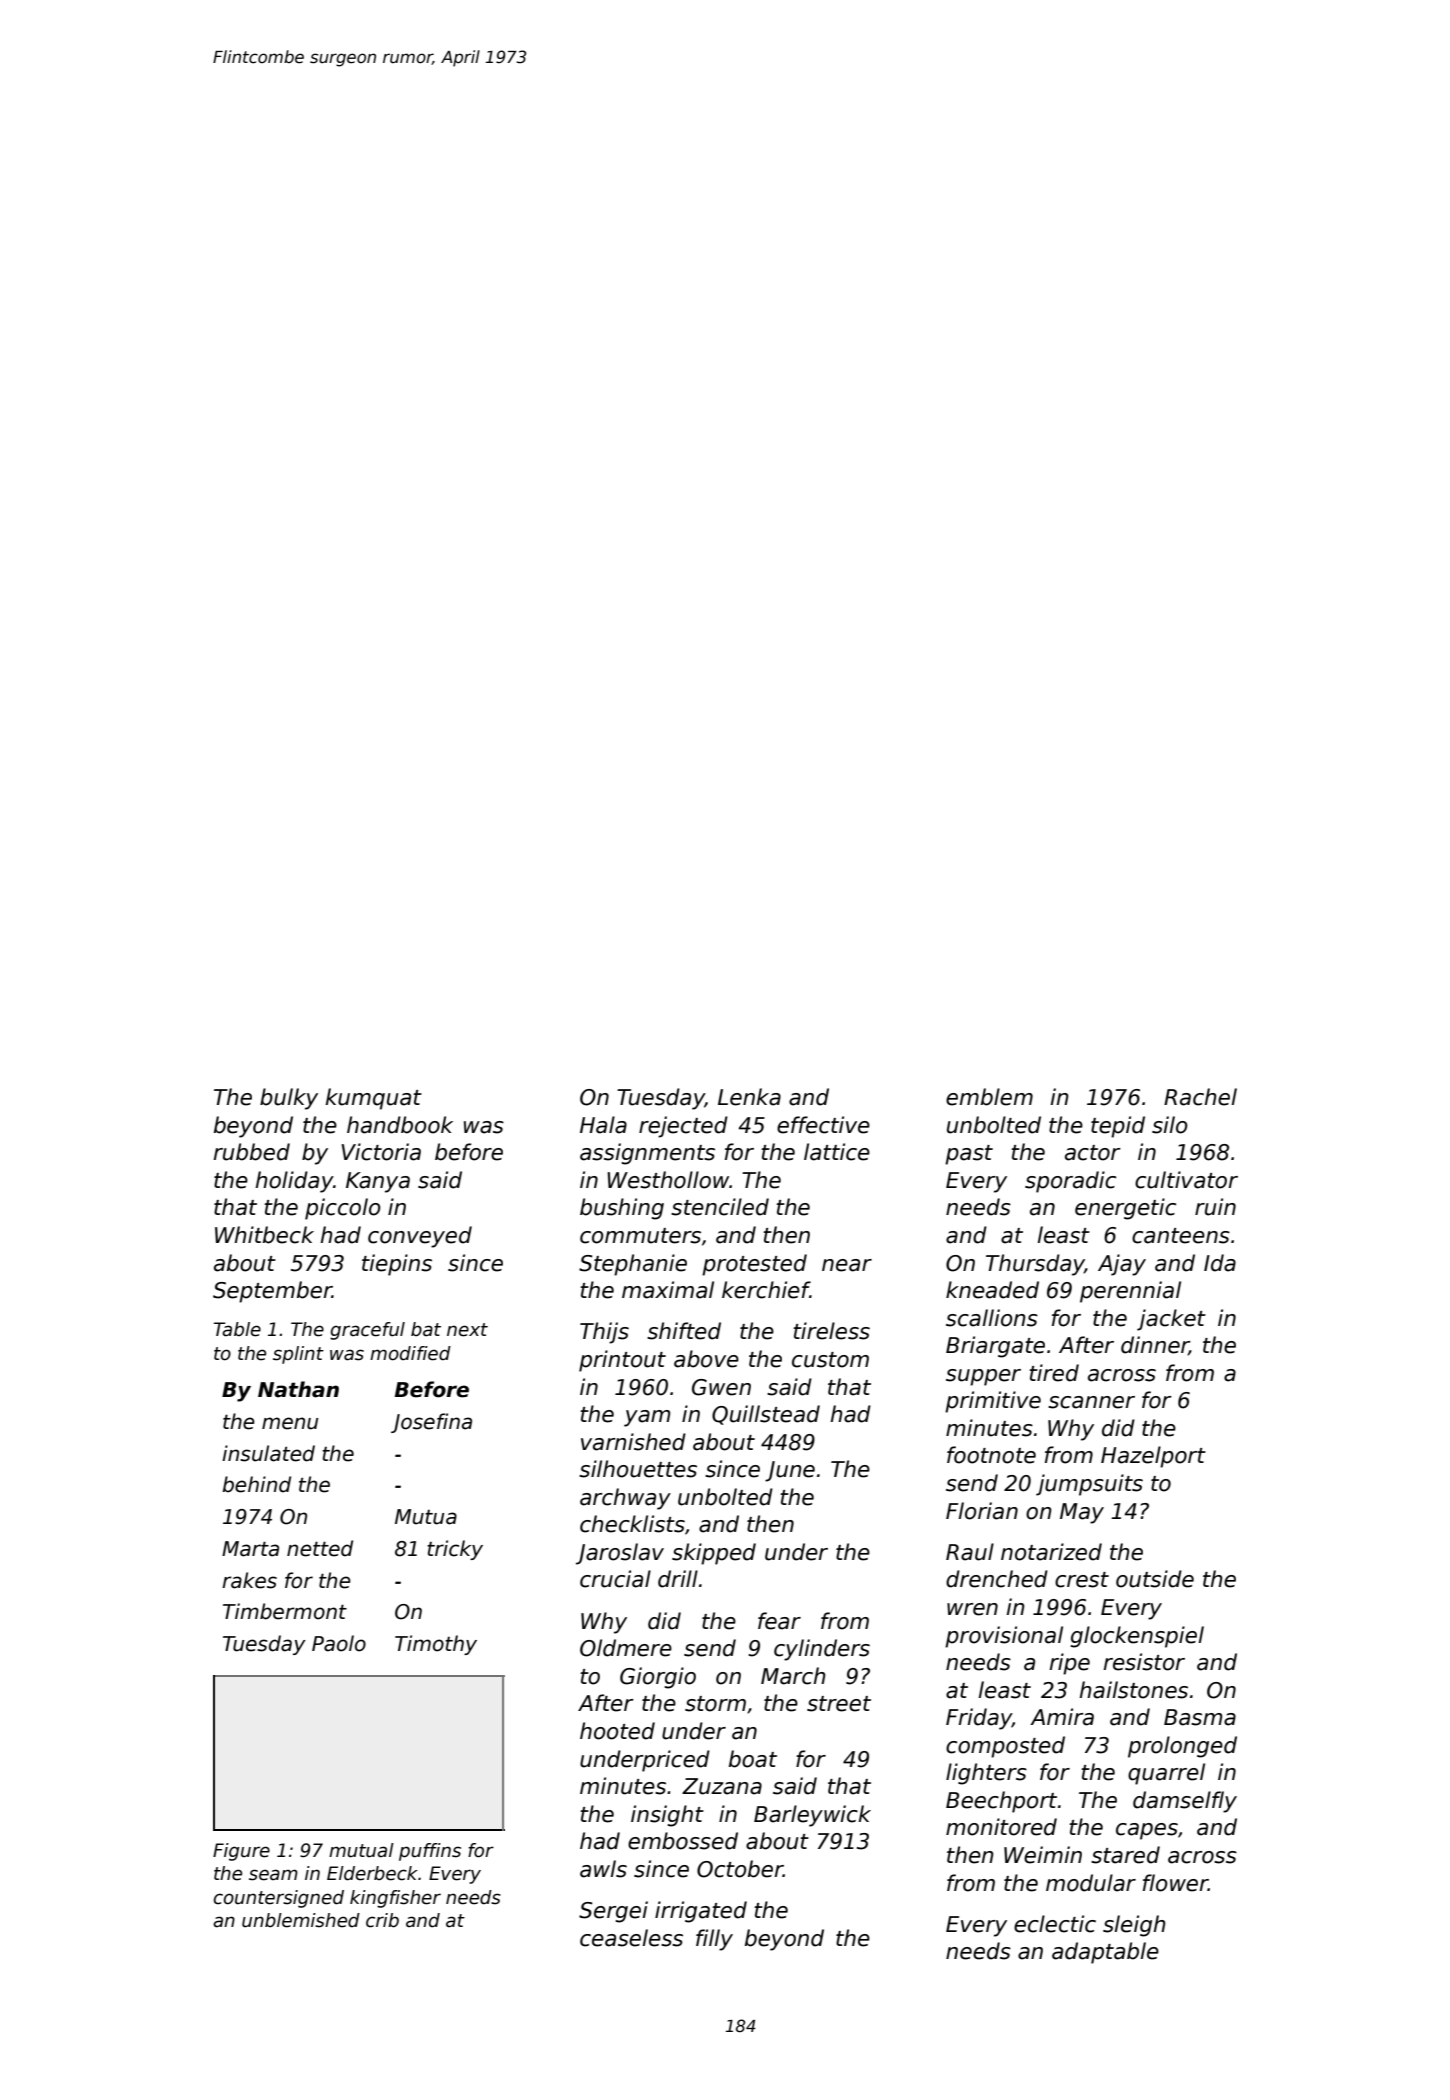 The height and width of the image is (2100, 1450). I want to click on Florian, so click(982, 1511).
